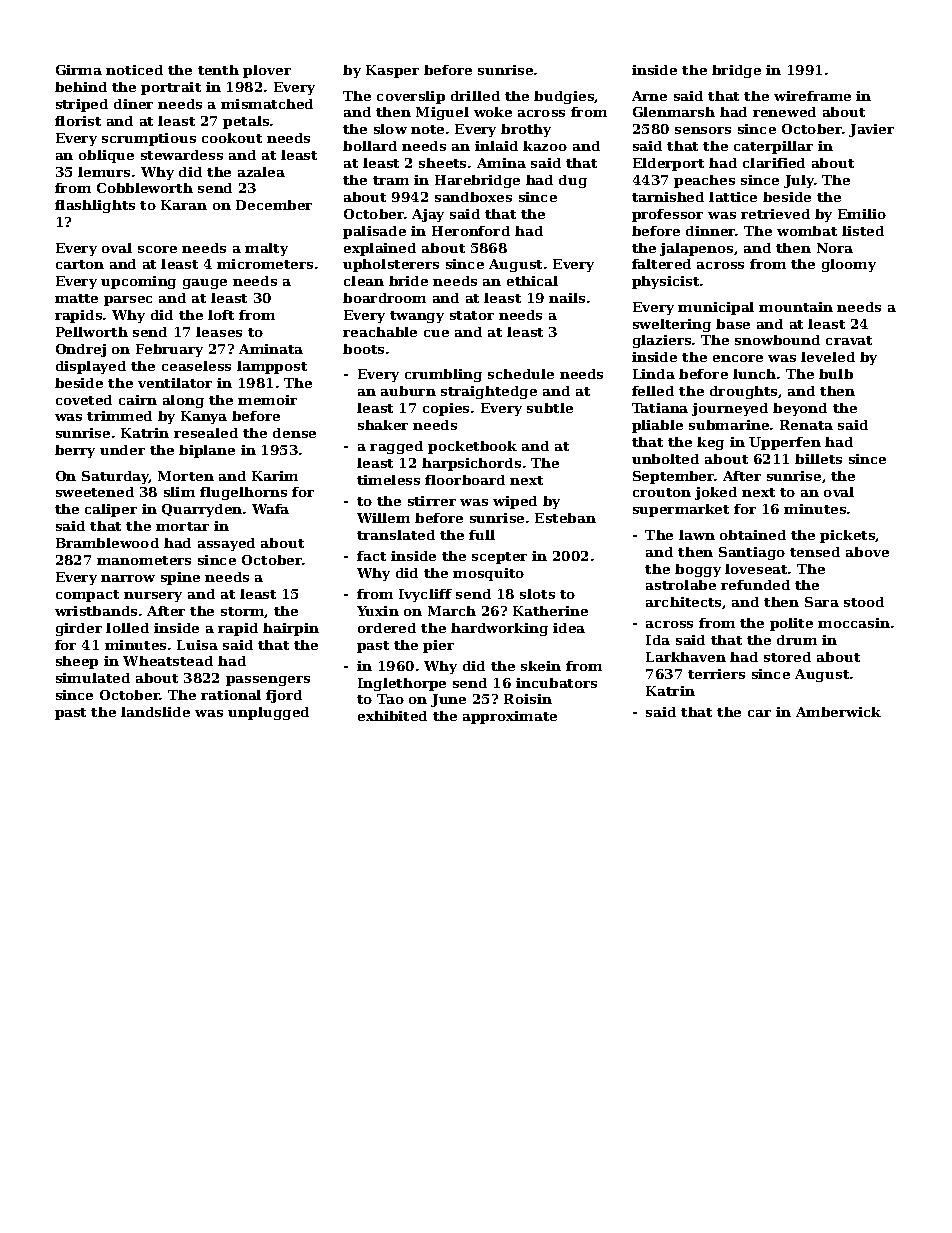 The height and width of the screenshot is (1233, 952). What do you see at coordinates (93, 678) in the screenshot?
I see `simulated` at bounding box center [93, 678].
